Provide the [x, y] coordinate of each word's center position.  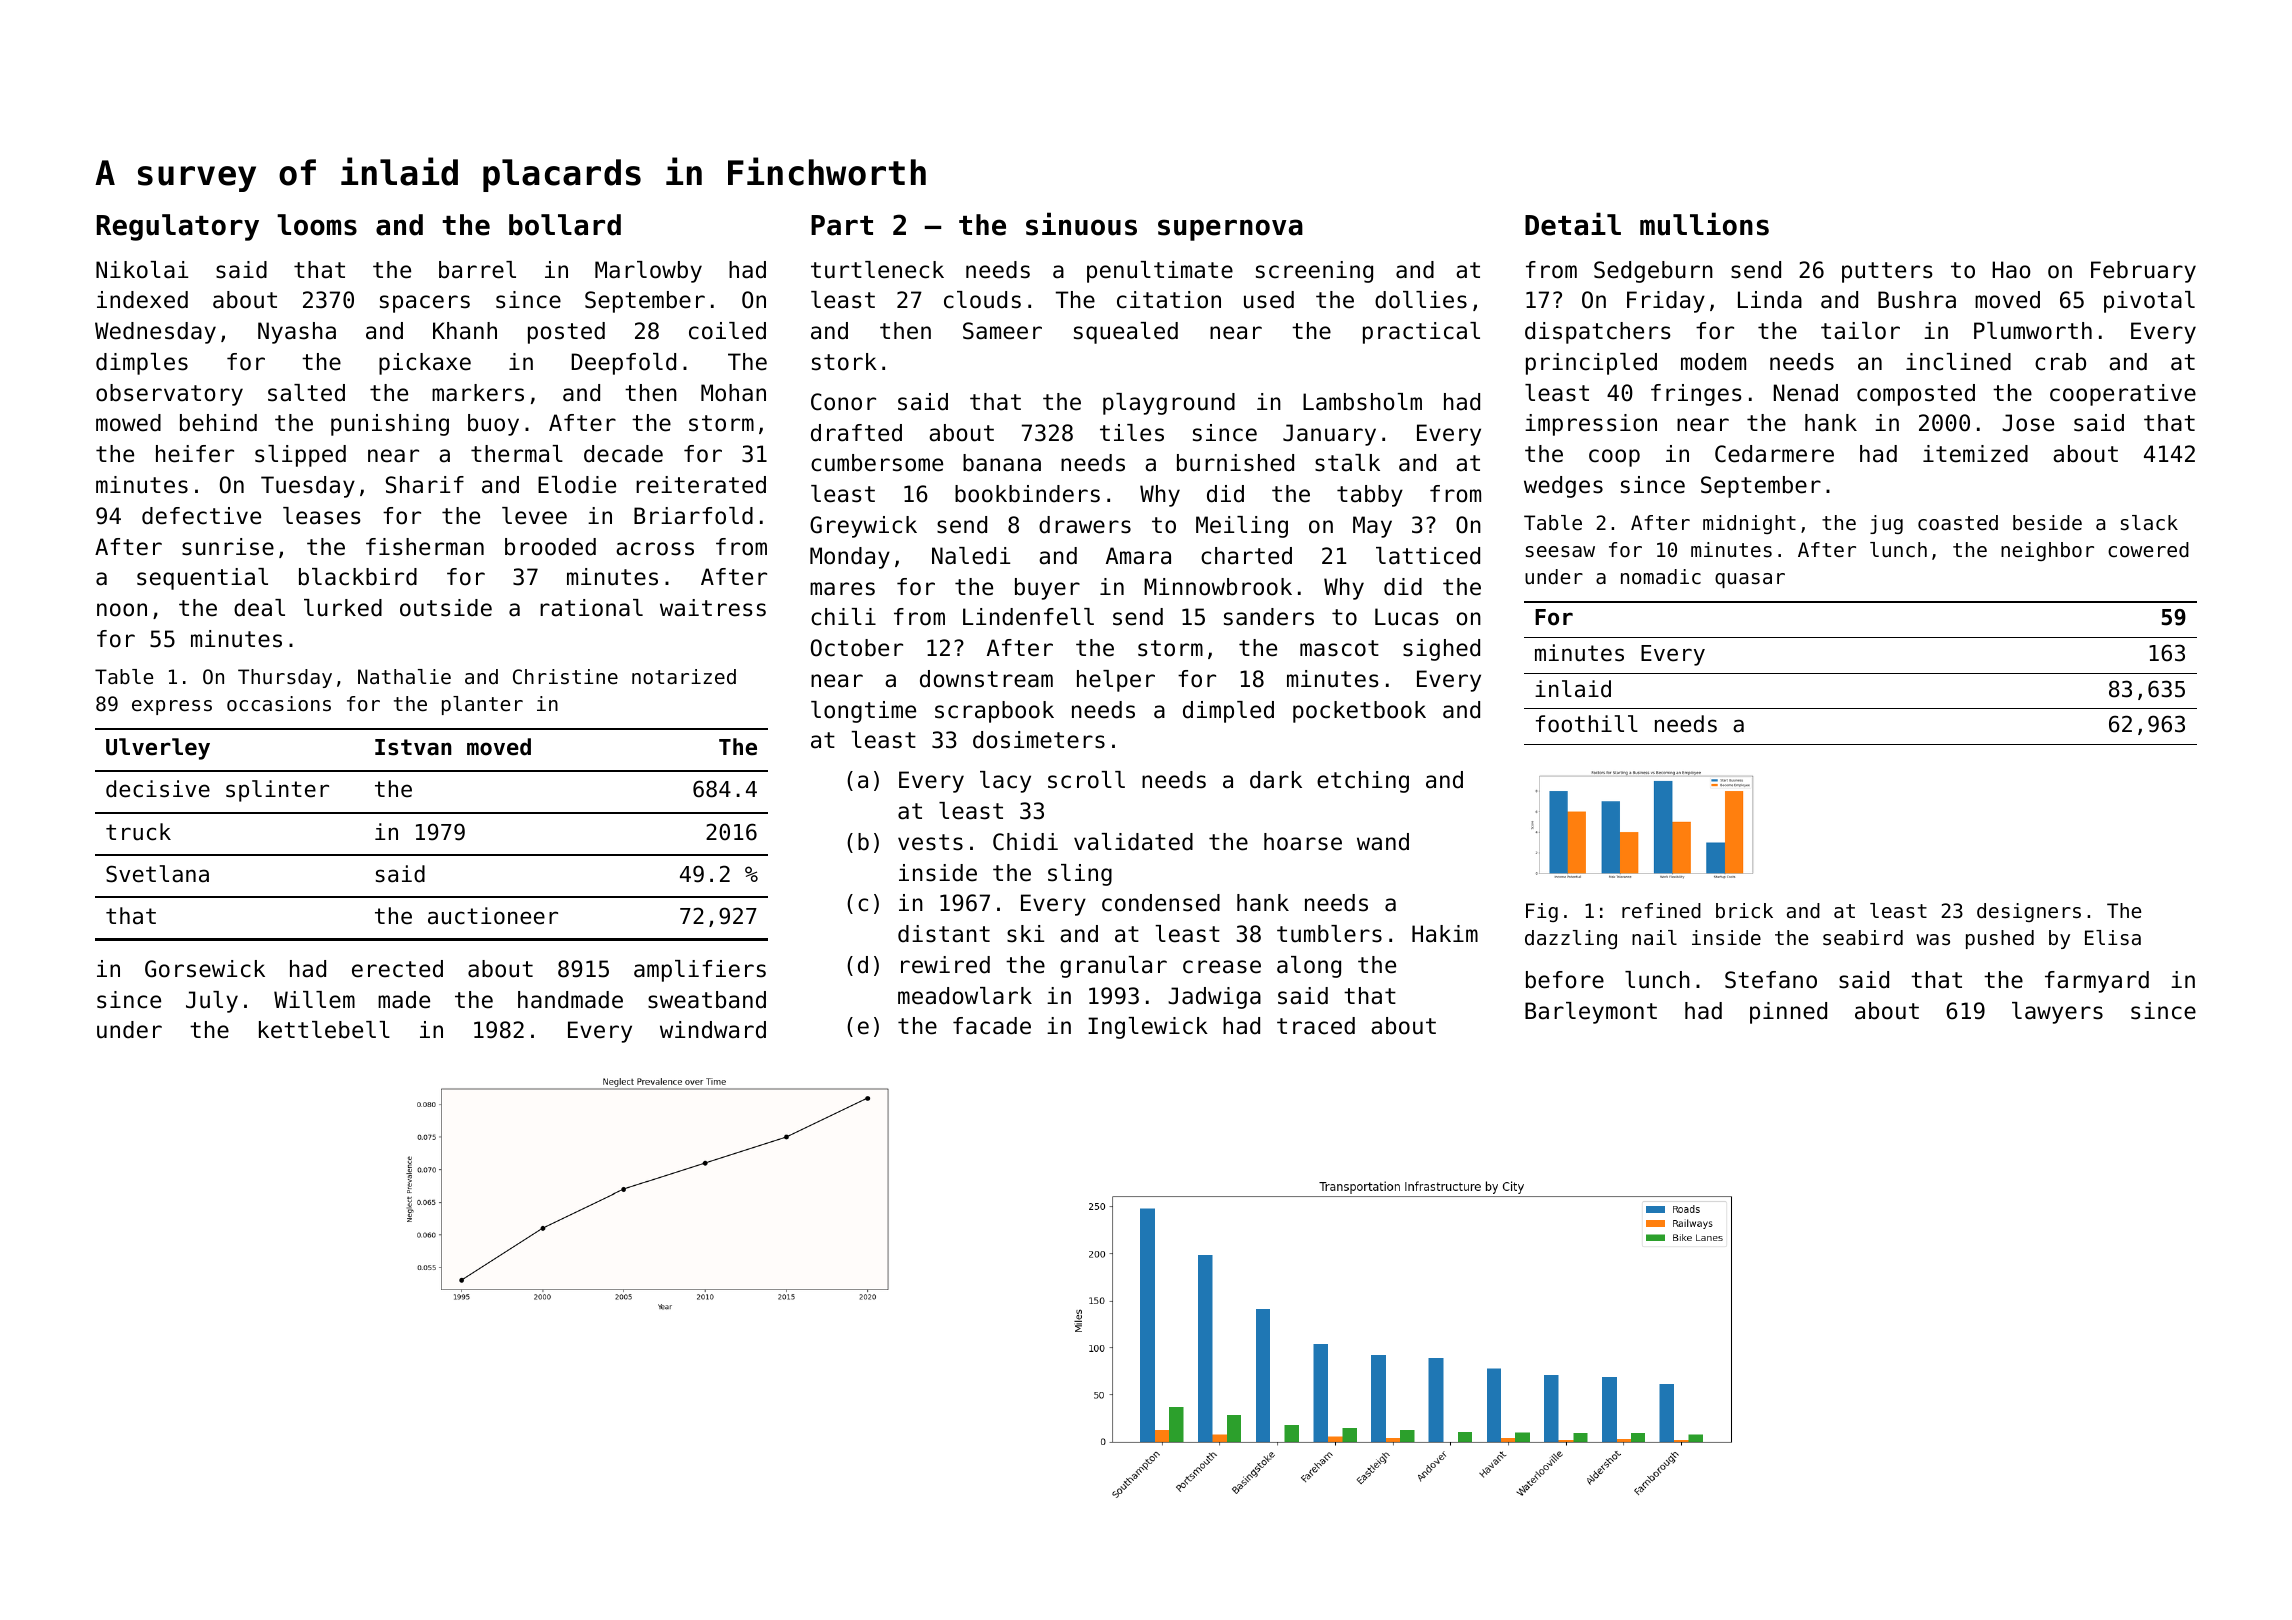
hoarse [1303, 842]
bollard [565, 225]
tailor [1860, 331]
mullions [1704, 224]
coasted [1958, 523]
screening [1314, 272]
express [172, 707]
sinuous [1081, 224]
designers [2029, 912]
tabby [1370, 496]
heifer [195, 454]
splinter [277, 791]
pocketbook [1359, 712]
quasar [1750, 580]
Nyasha [297, 333]
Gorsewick [205, 969]
